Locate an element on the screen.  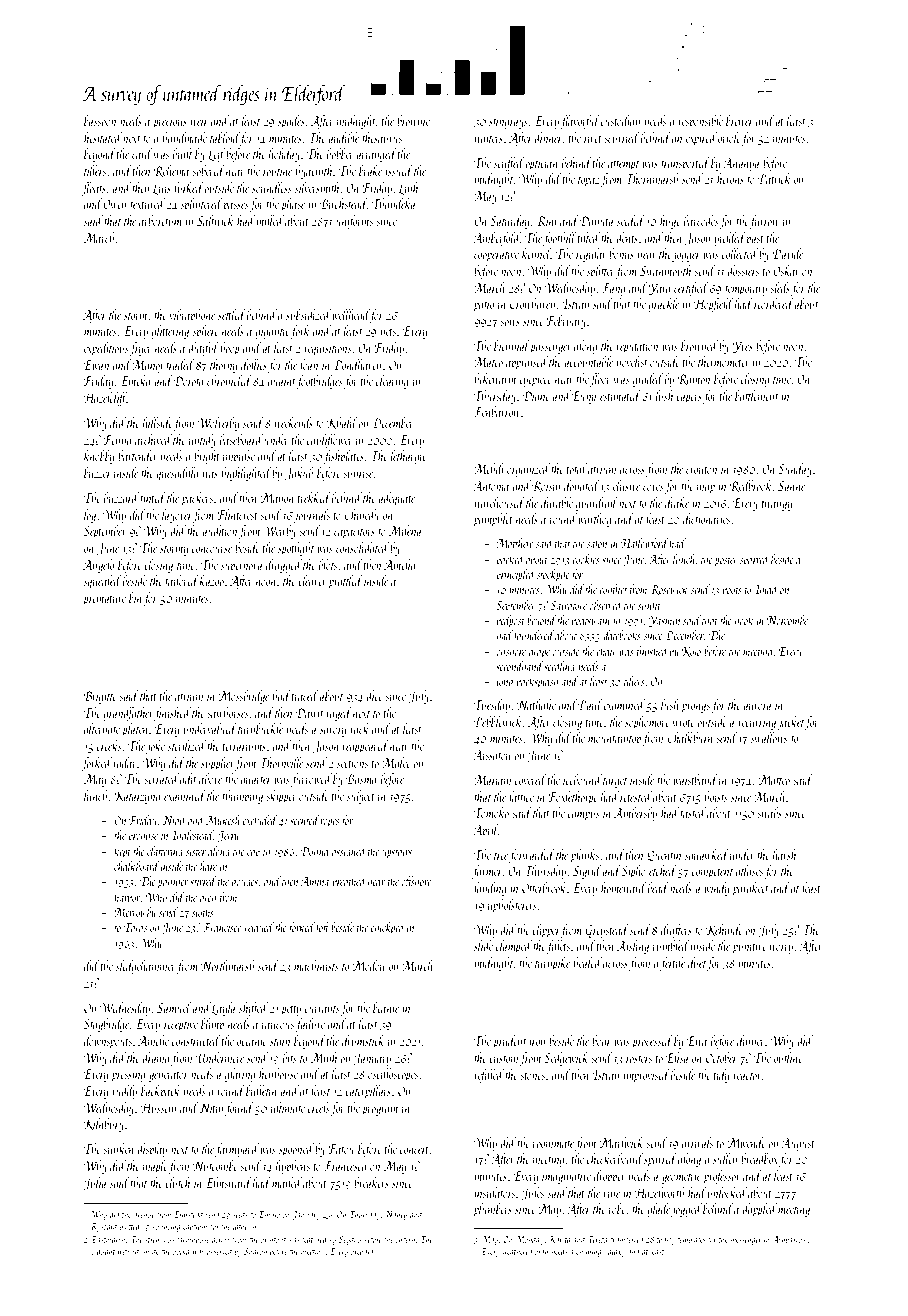
Tomoko is located at coordinates (491, 812).
